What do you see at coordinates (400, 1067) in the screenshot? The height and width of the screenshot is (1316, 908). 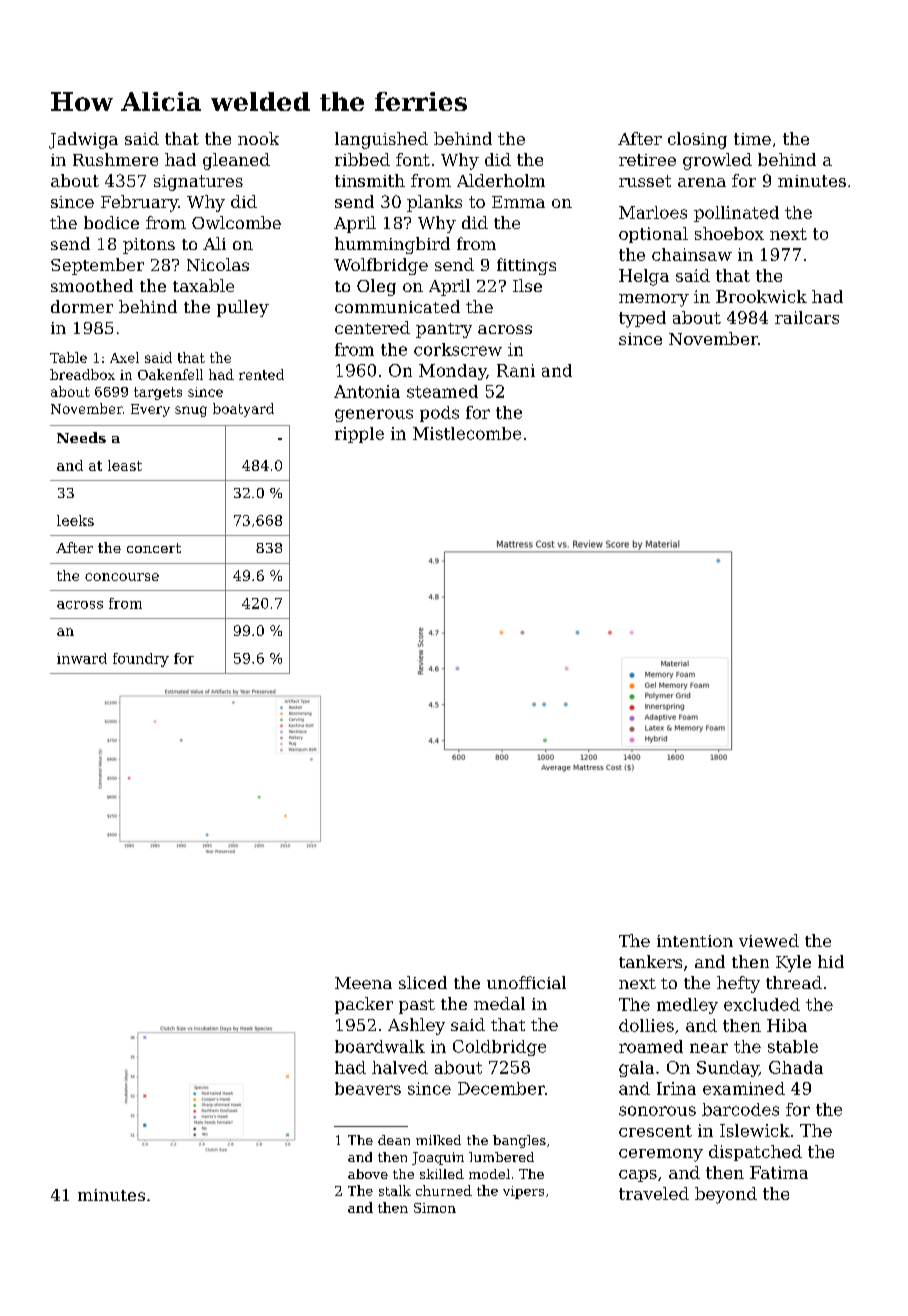 I see `halved` at bounding box center [400, 1067].
